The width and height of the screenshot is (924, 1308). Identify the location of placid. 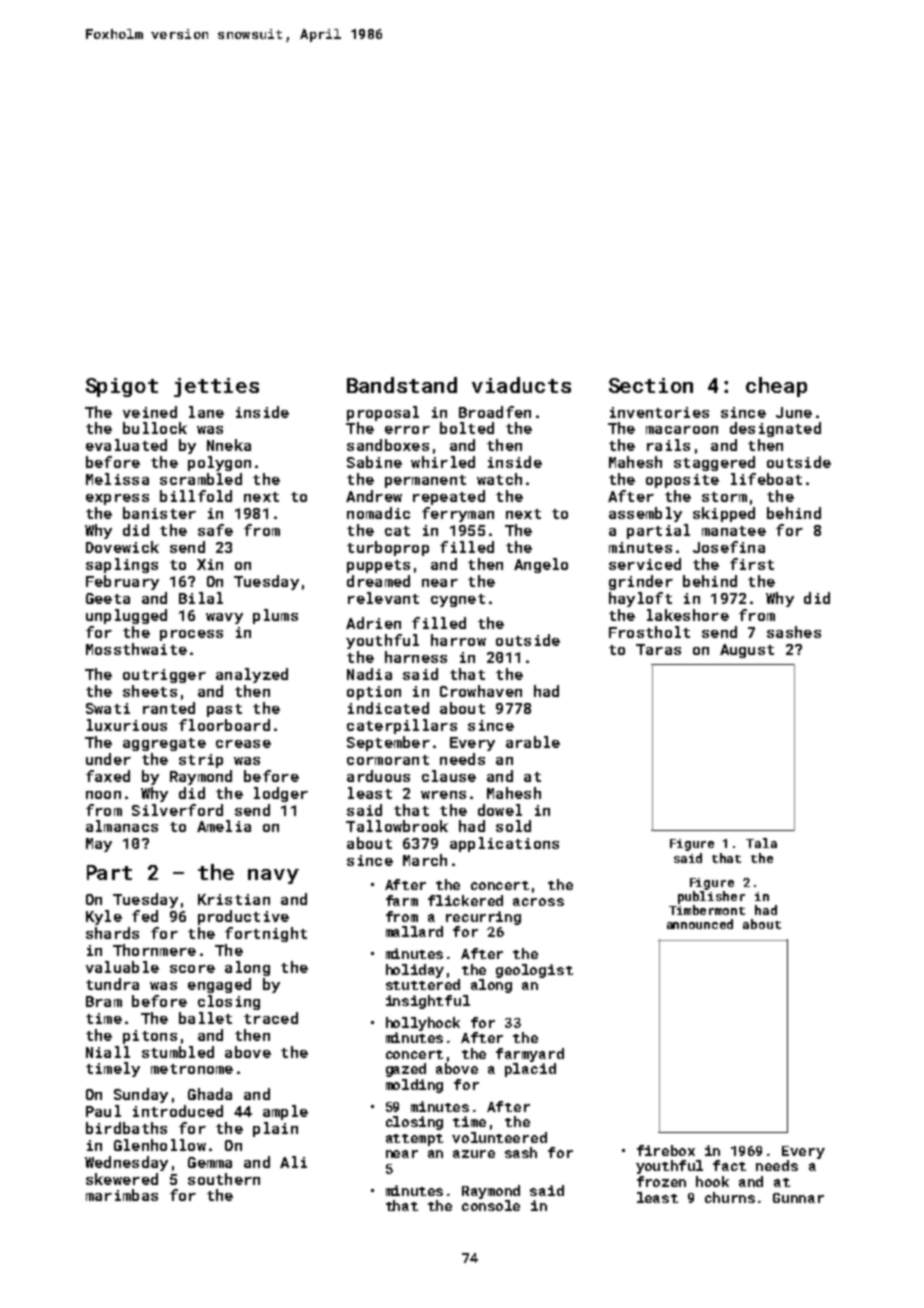
(530, 1070).
